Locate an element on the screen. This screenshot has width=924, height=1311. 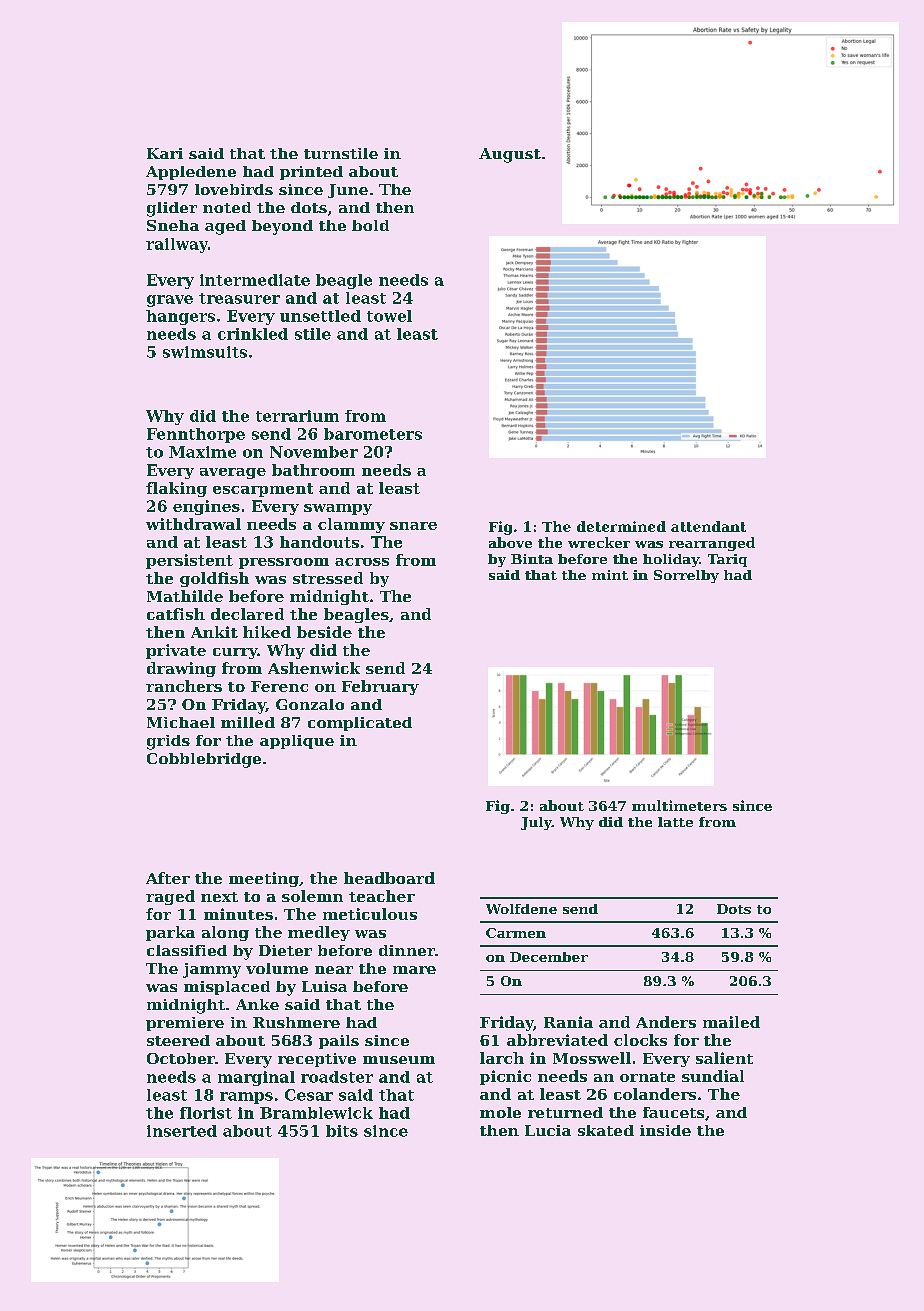
bits is located at coordinates (342, 1131).
